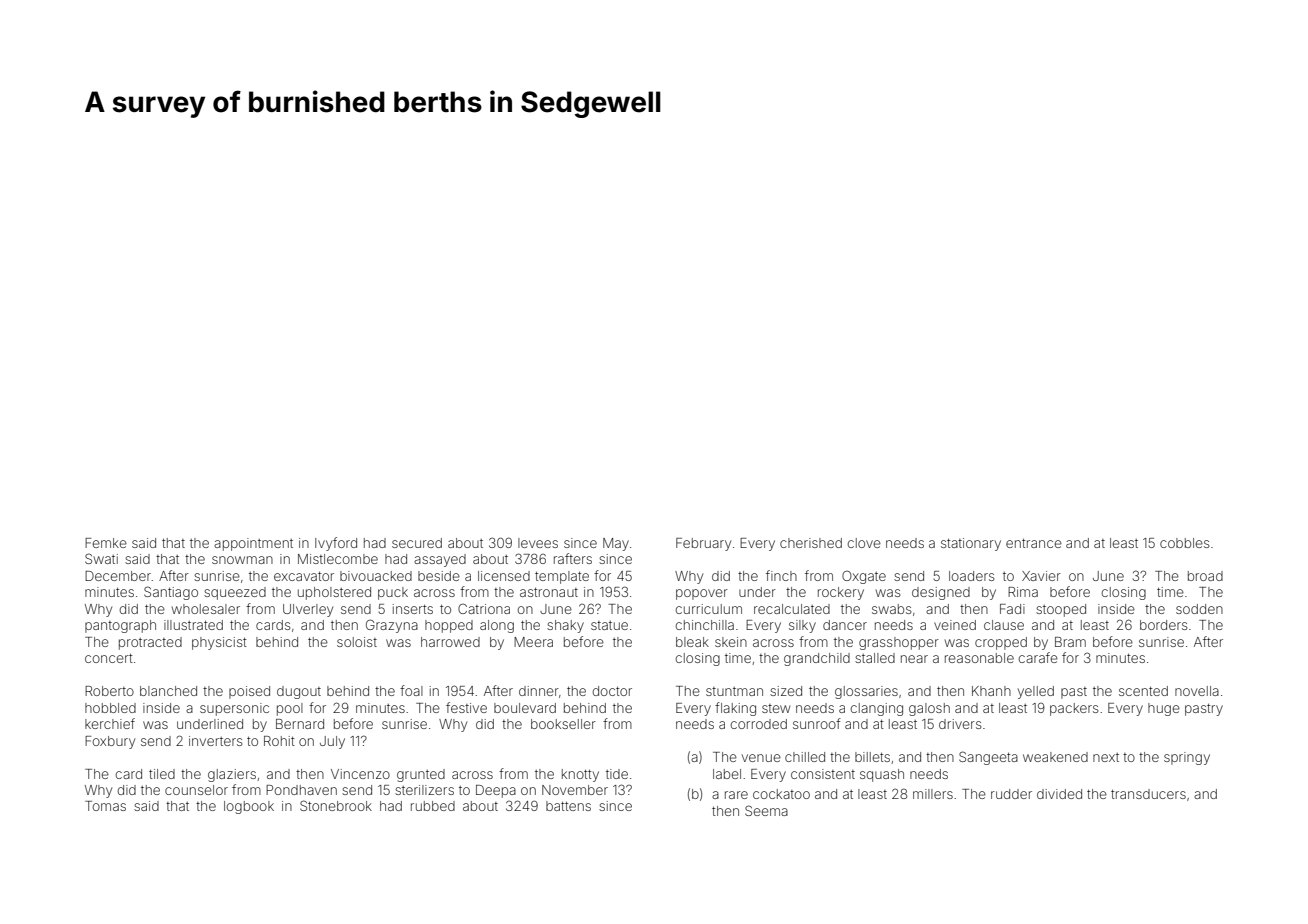 Image resolution: width=1308 pixels, height=924 pixels. Describe the element at coordinates (120, 626) in the document. I see `pantograph` at that location.
